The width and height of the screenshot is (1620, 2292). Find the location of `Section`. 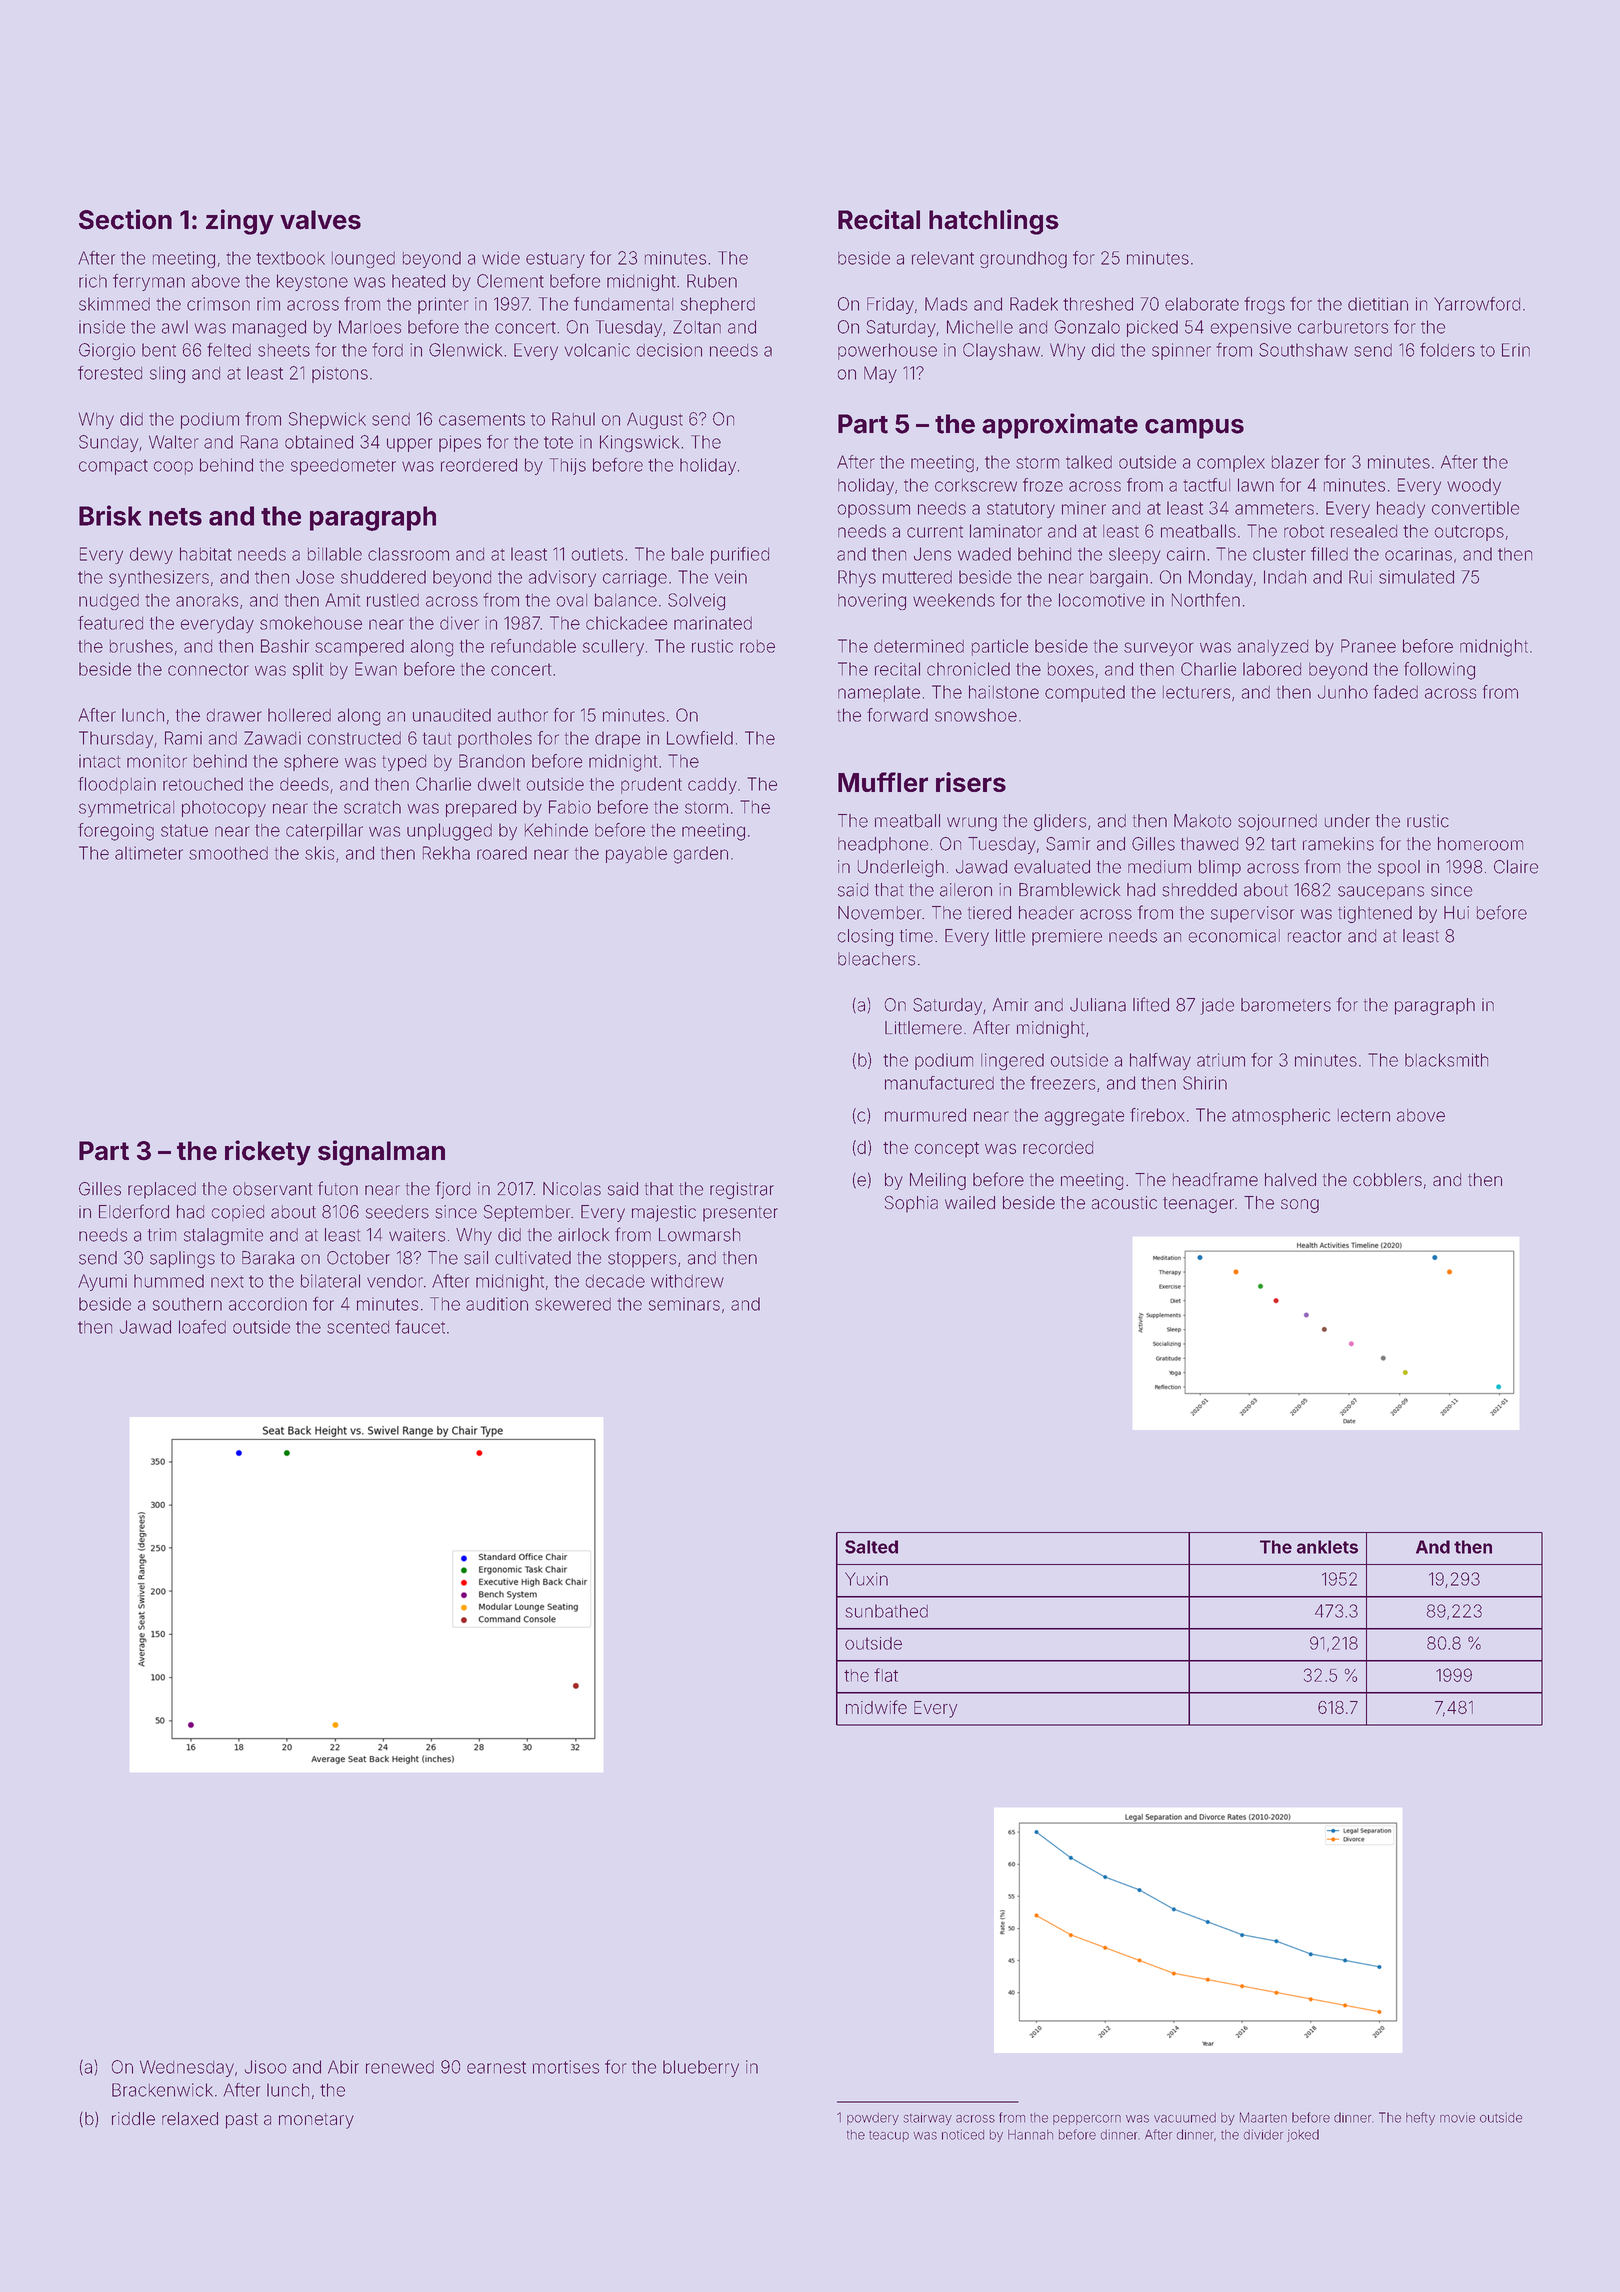

Section is located at coordinates (125, 219).
